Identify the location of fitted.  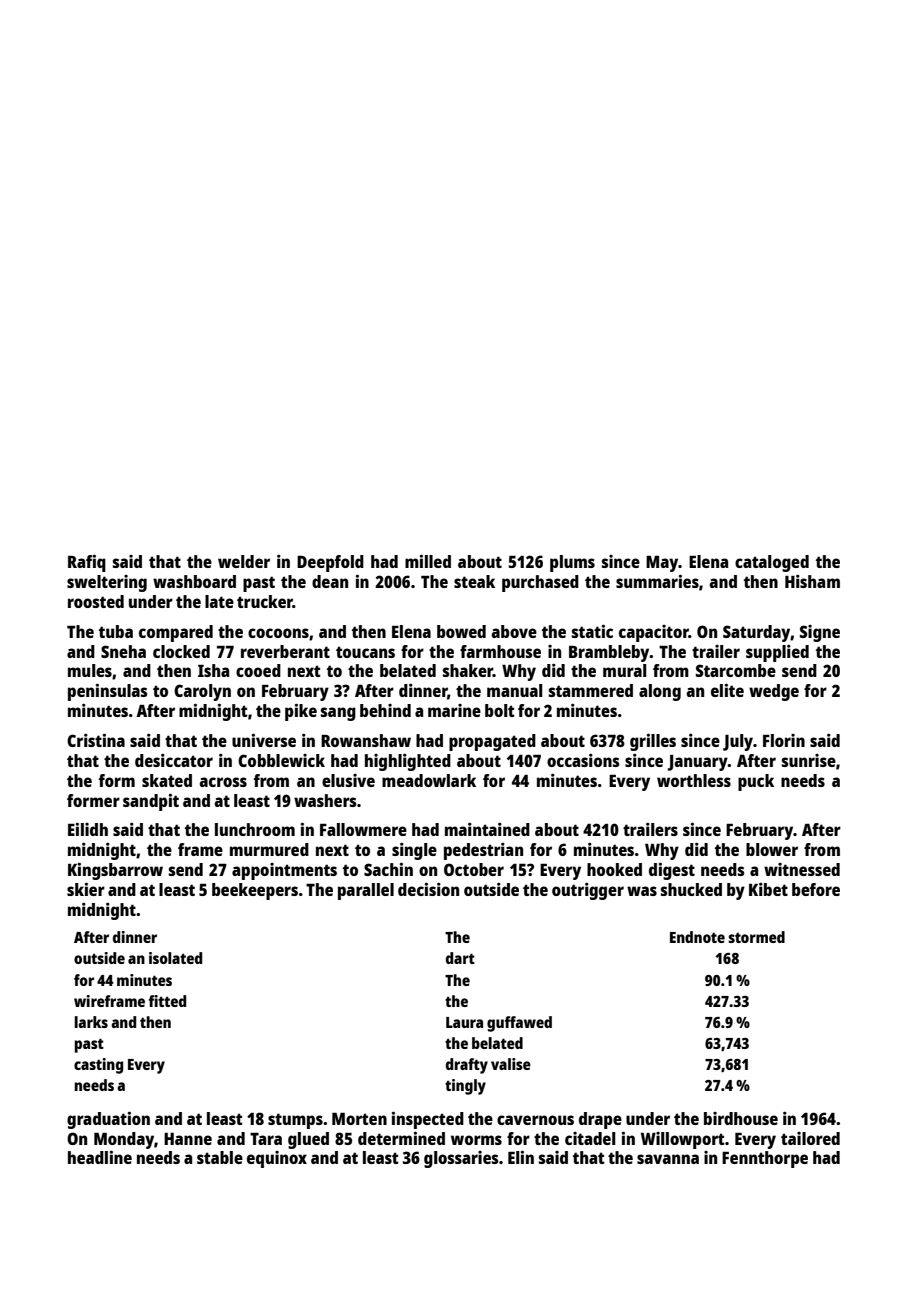
(167, 1001).
